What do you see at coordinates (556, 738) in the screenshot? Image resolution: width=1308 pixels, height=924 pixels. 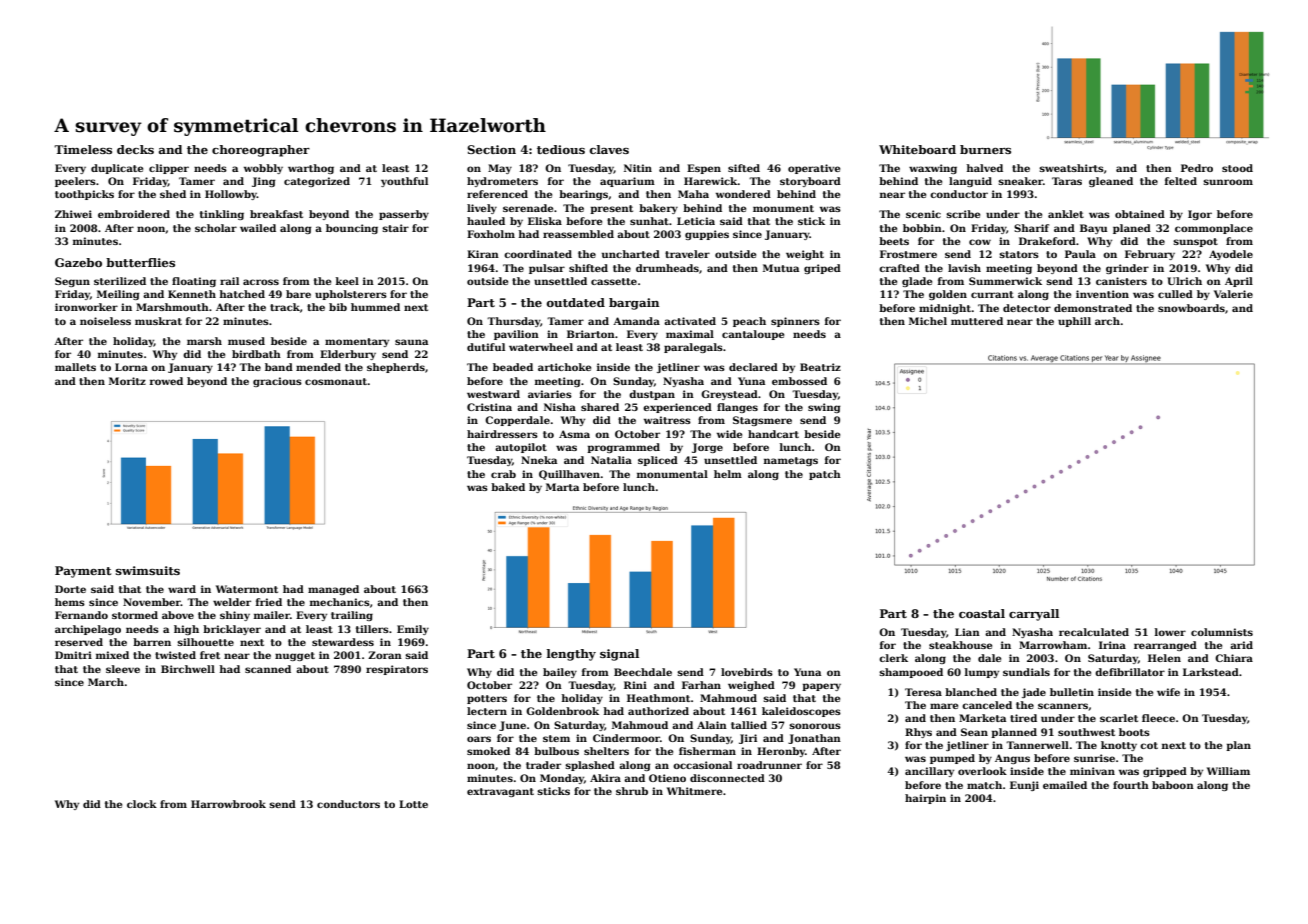 I see `stem` at bounding box center [556, 738].
